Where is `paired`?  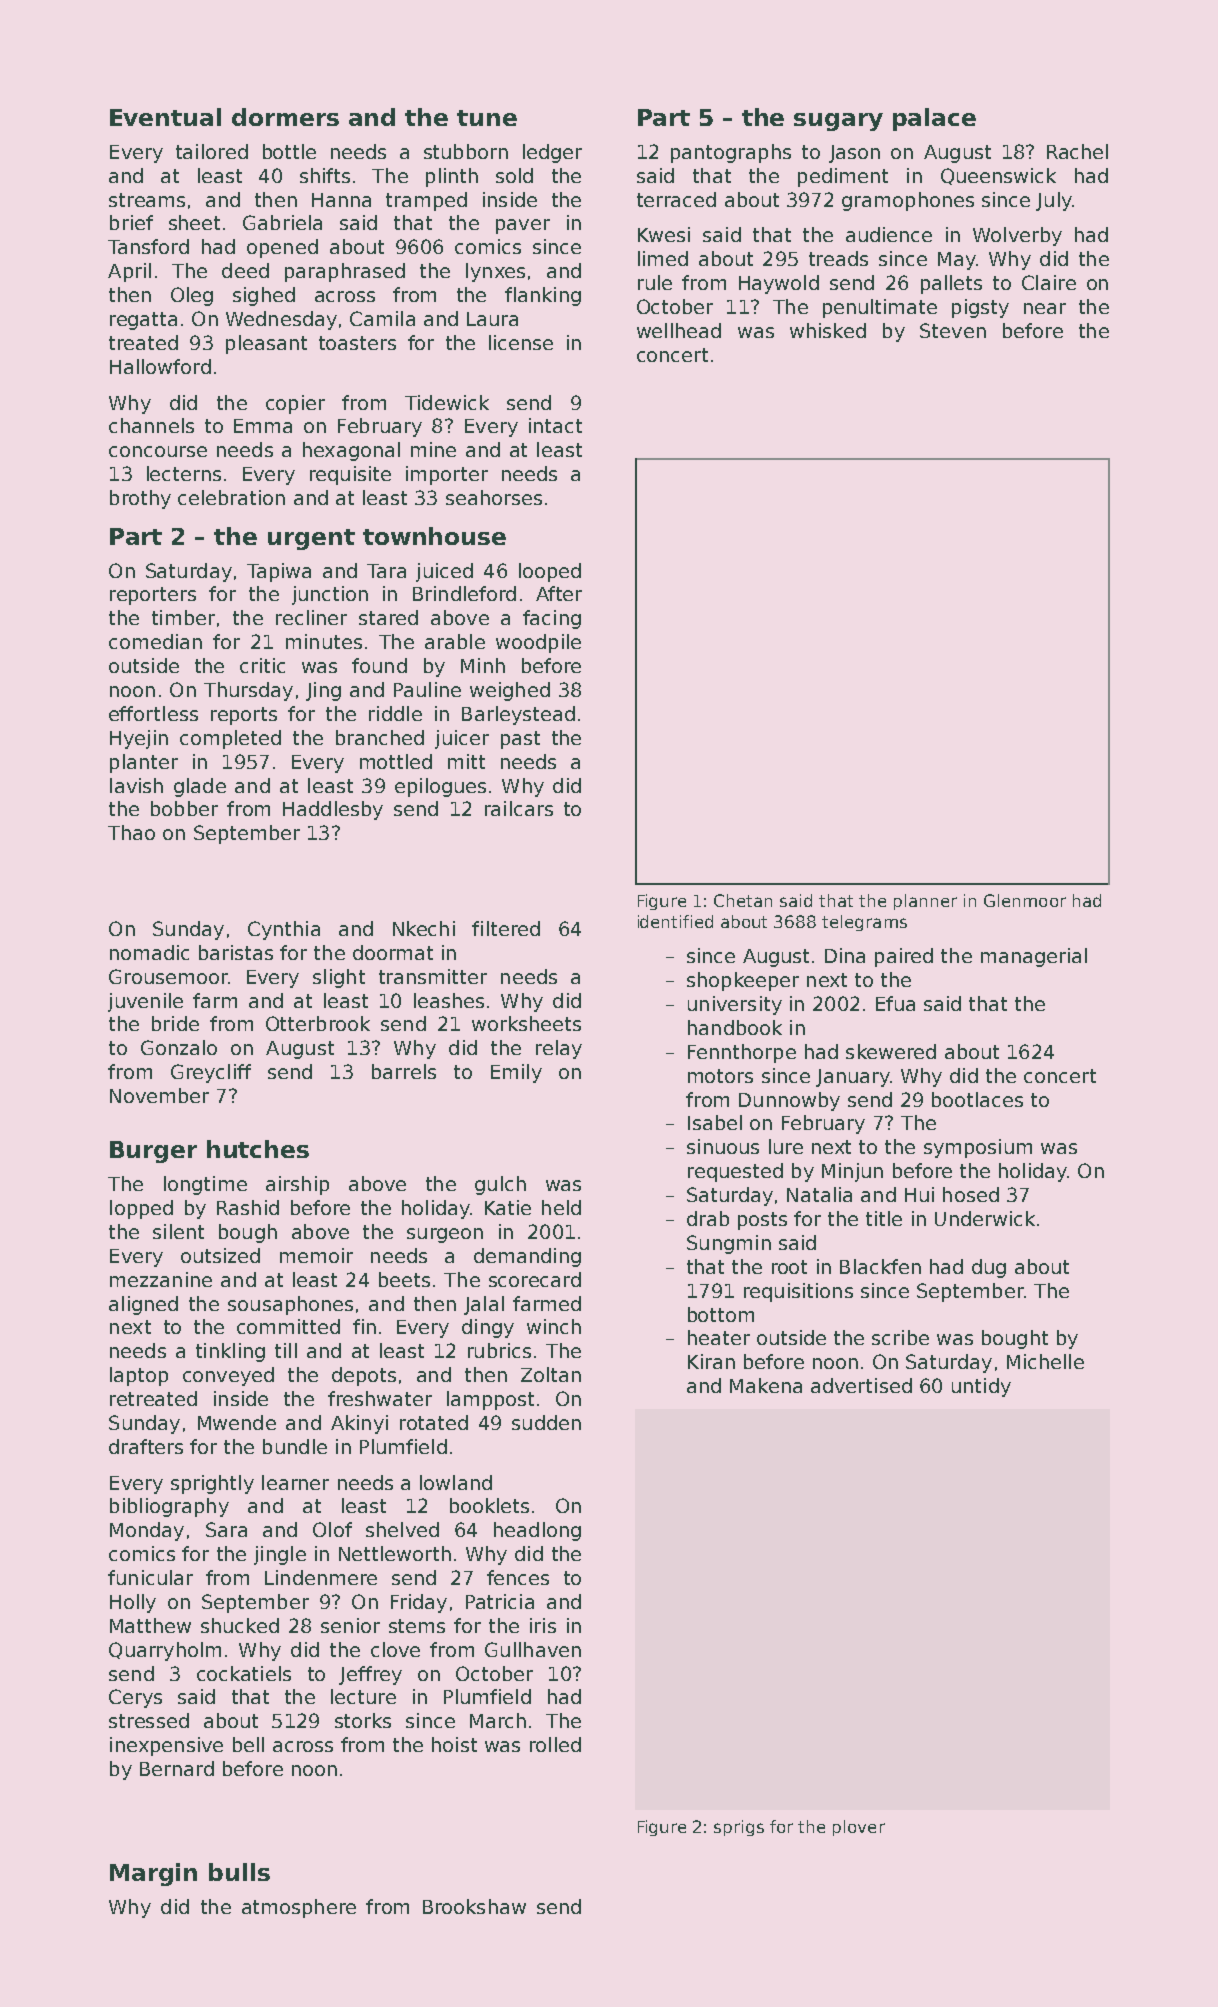
paired is located at coordinates (904, 957).
